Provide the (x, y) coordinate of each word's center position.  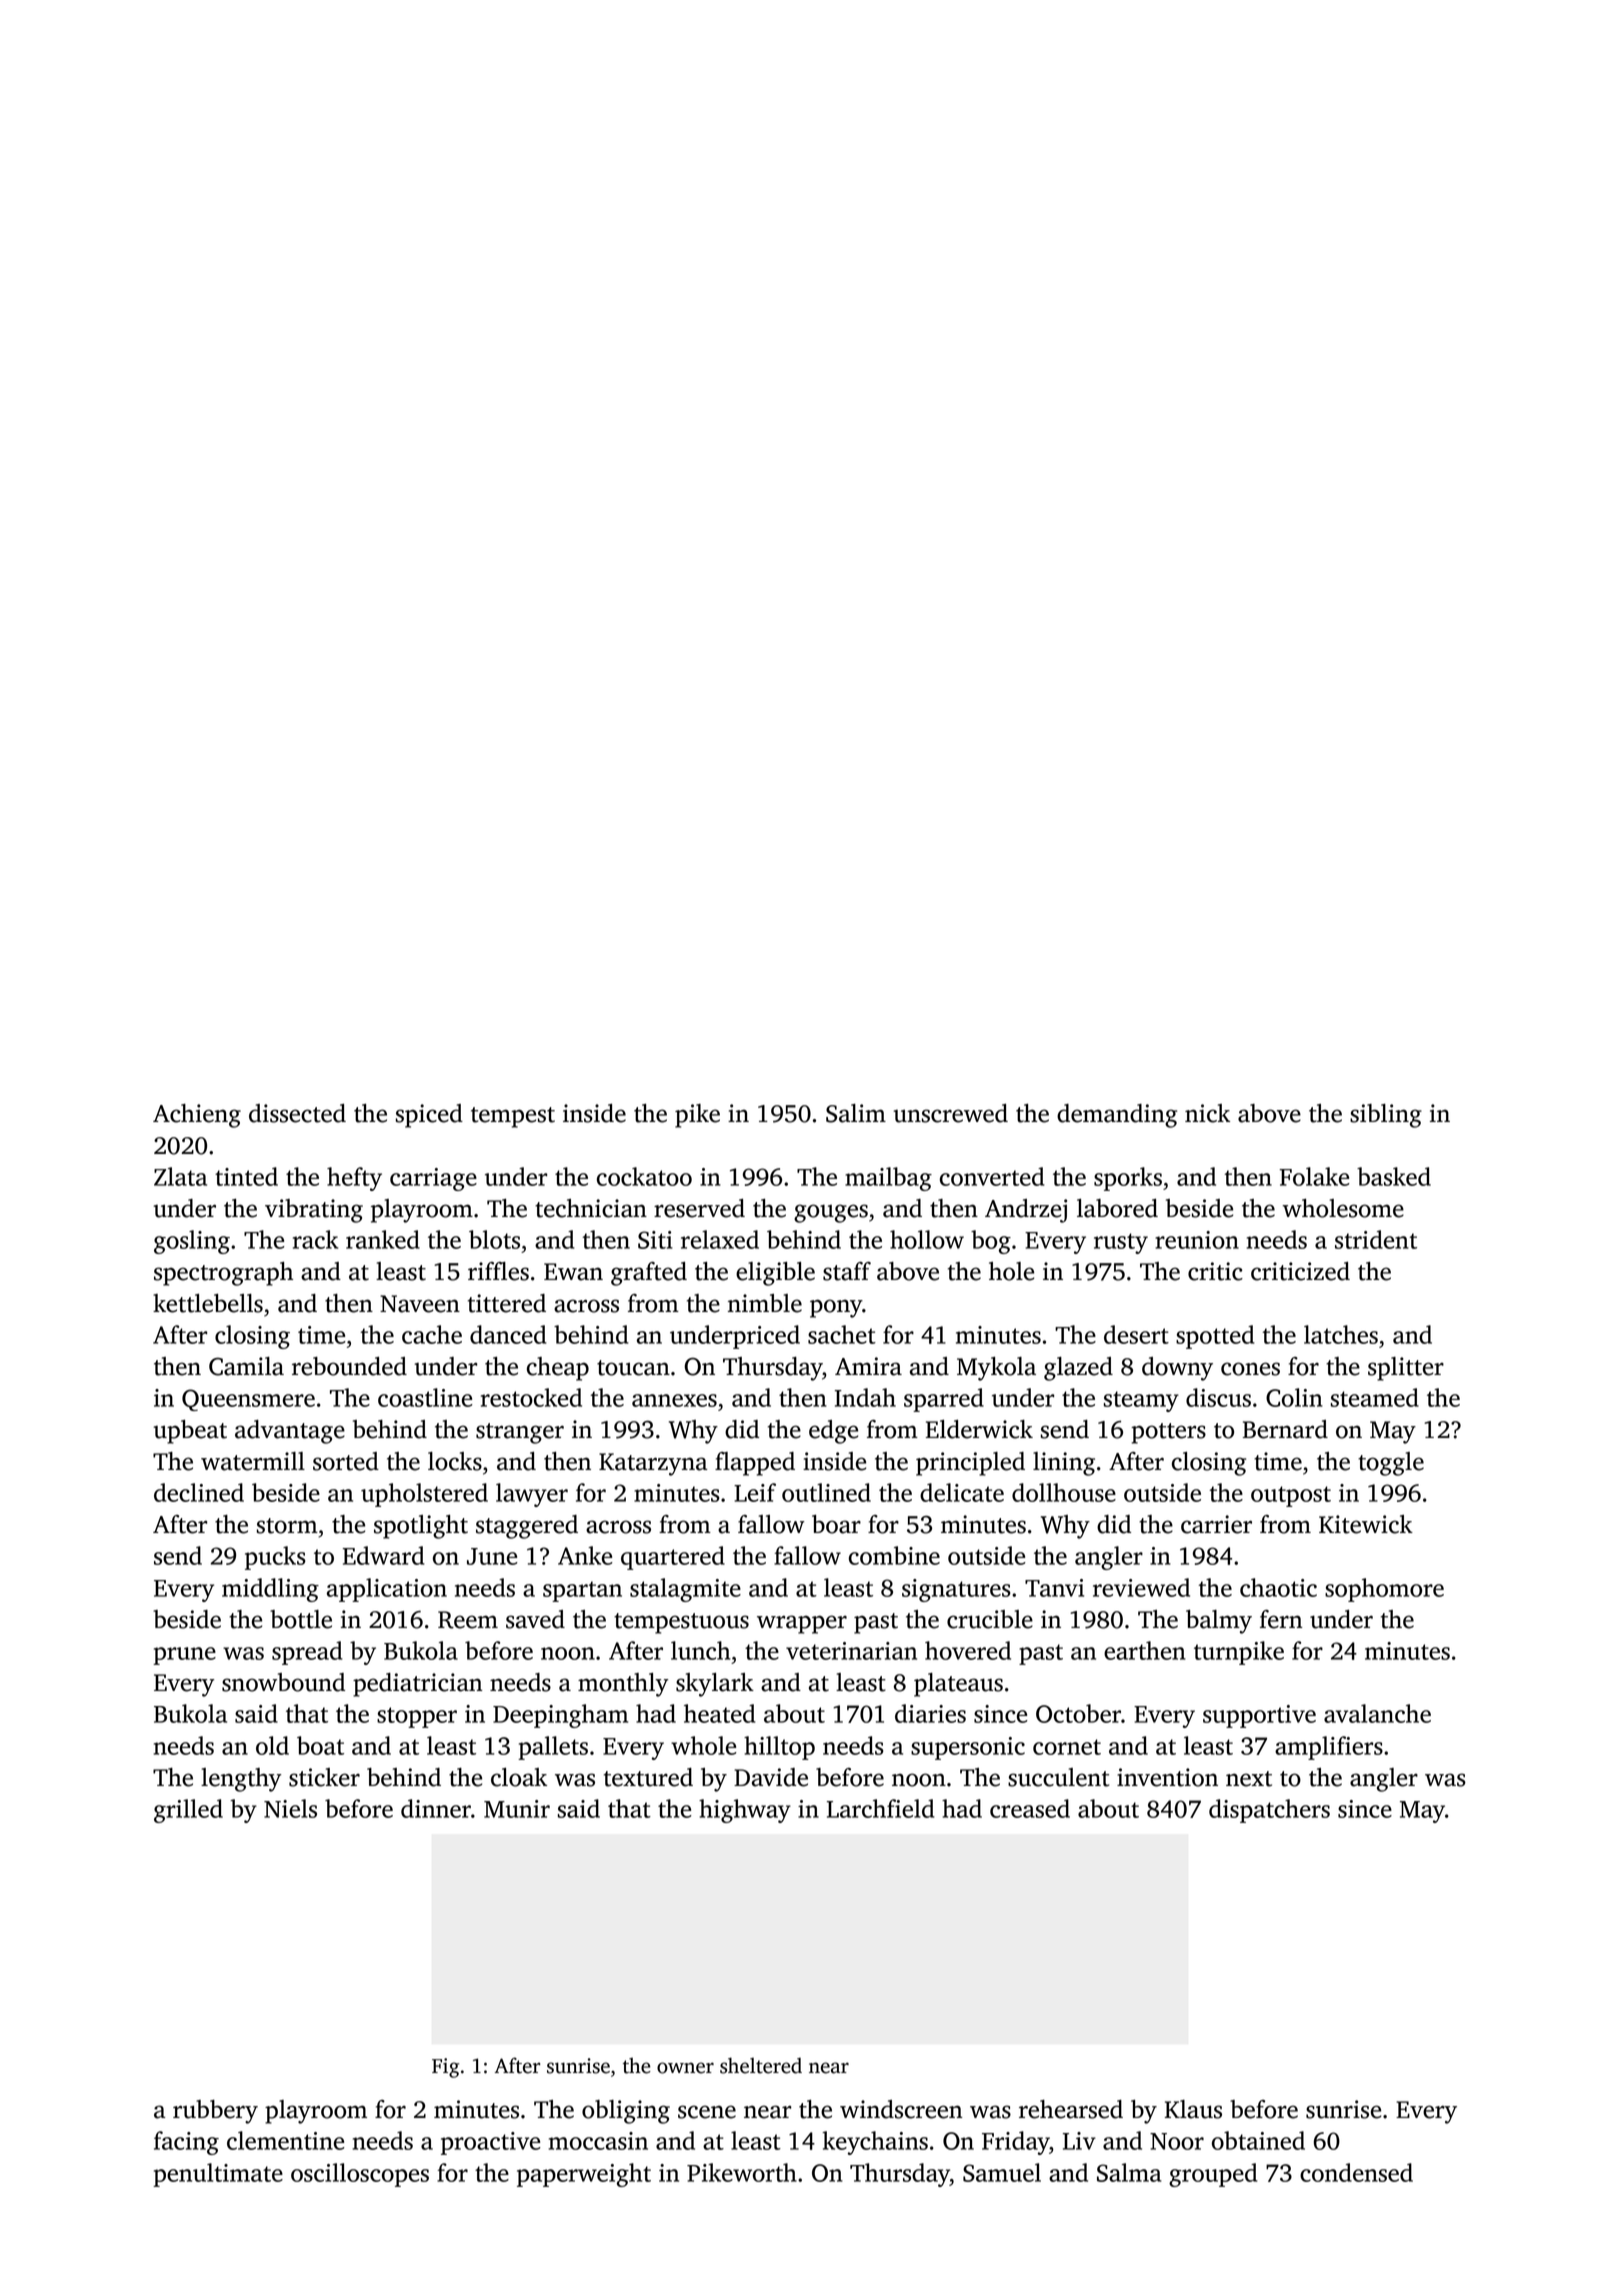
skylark (715, 1685)
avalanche (1377, 1713)
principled (970, 1464)
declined (199, 1492)
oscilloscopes (360, 2175)
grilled (188, 1811)
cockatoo (644, 1176)
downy (1177, 1369)
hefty (354, 1179)
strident (1376, 1239)
